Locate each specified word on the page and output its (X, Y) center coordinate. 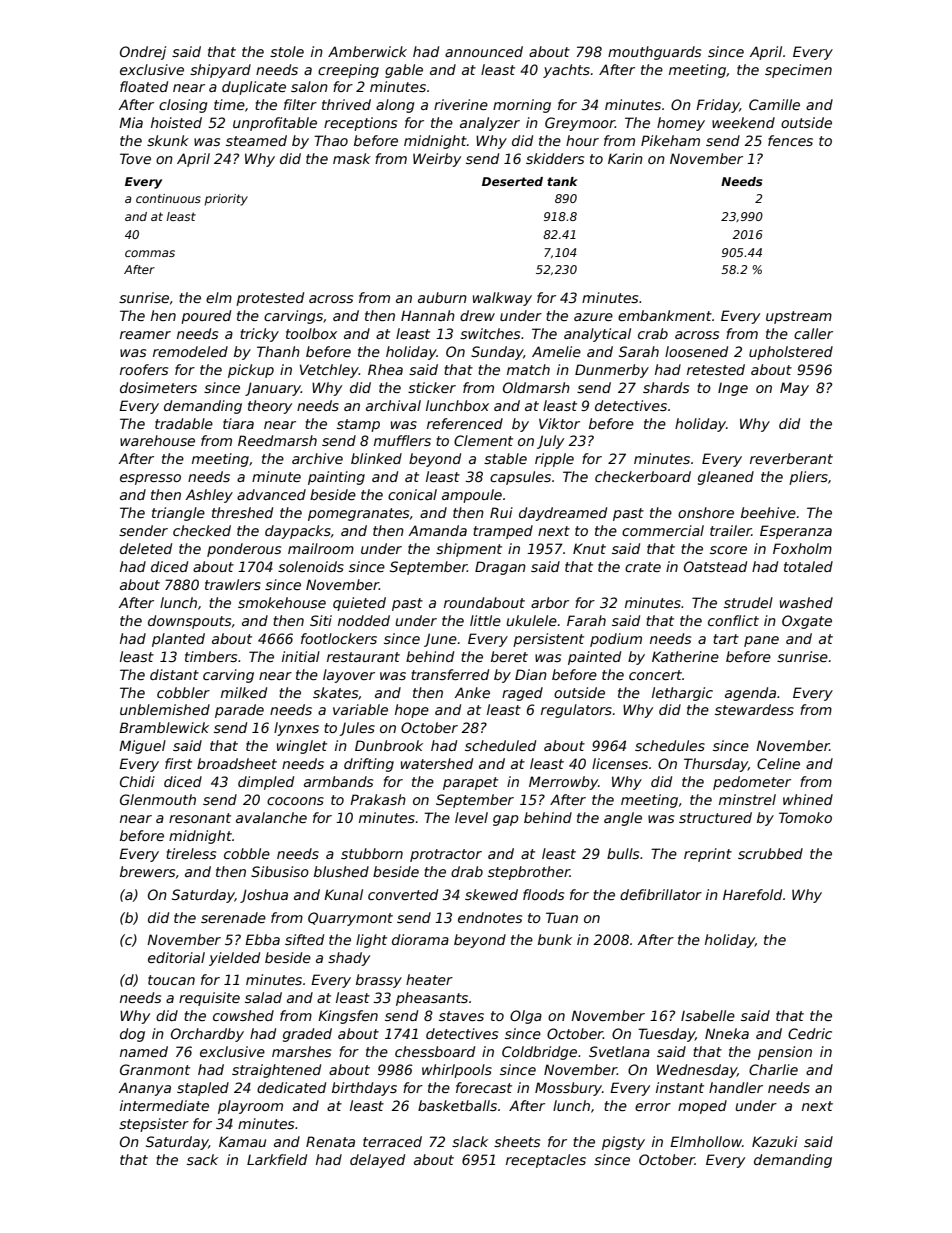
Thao (331, 140)
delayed (377, 1161)
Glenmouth (158, 799)
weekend (743, 122)
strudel (748, 602)
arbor (550, 602)
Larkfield (277, 1159)
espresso (150, 479)
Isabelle (708, 1015)
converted (403, 894)
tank (562, 181)
